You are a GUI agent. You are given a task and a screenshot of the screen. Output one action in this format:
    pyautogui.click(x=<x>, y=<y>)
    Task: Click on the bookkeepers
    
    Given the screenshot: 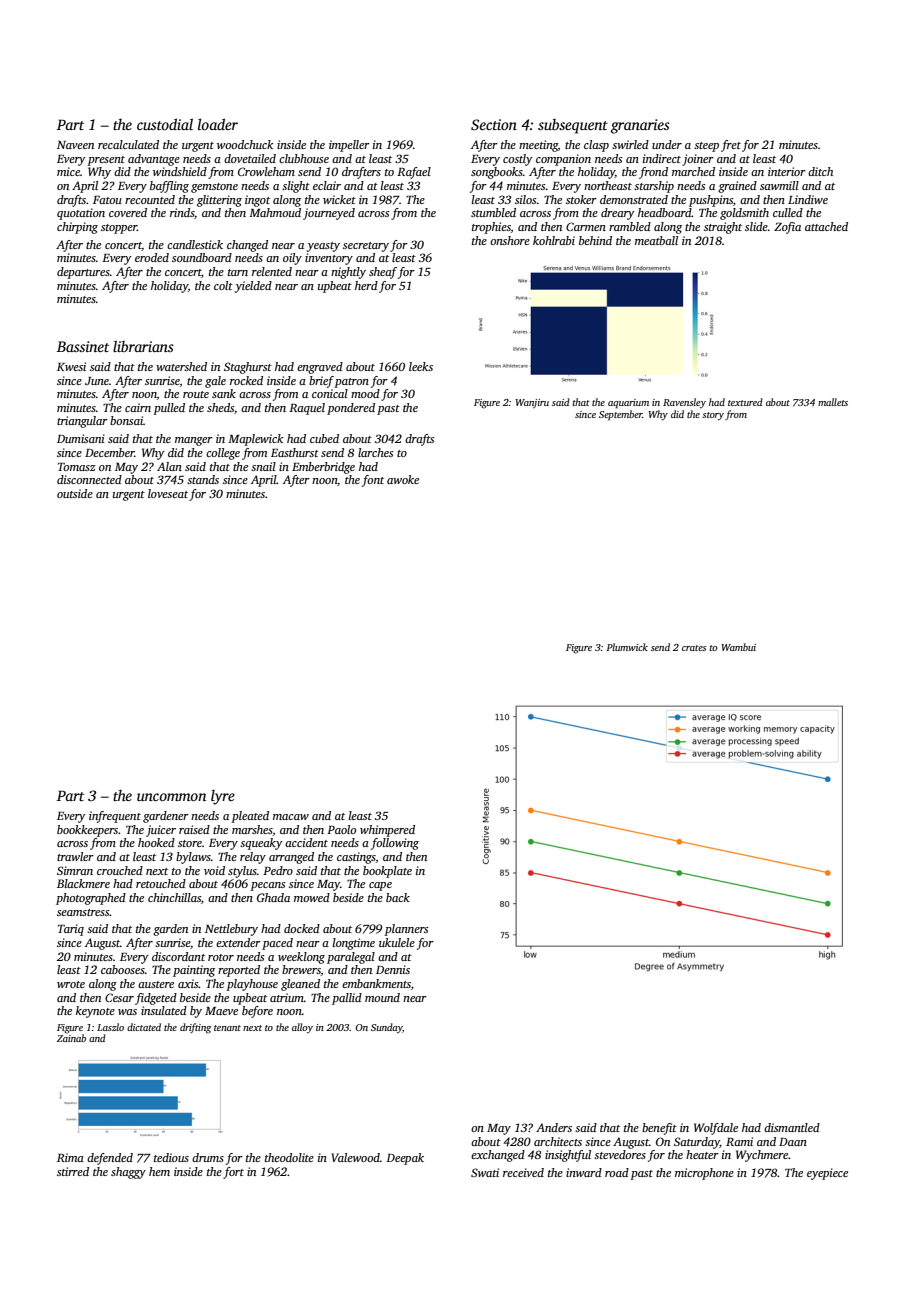 What is the action you would take?
    pyautogui.click(x=87, y=831)
